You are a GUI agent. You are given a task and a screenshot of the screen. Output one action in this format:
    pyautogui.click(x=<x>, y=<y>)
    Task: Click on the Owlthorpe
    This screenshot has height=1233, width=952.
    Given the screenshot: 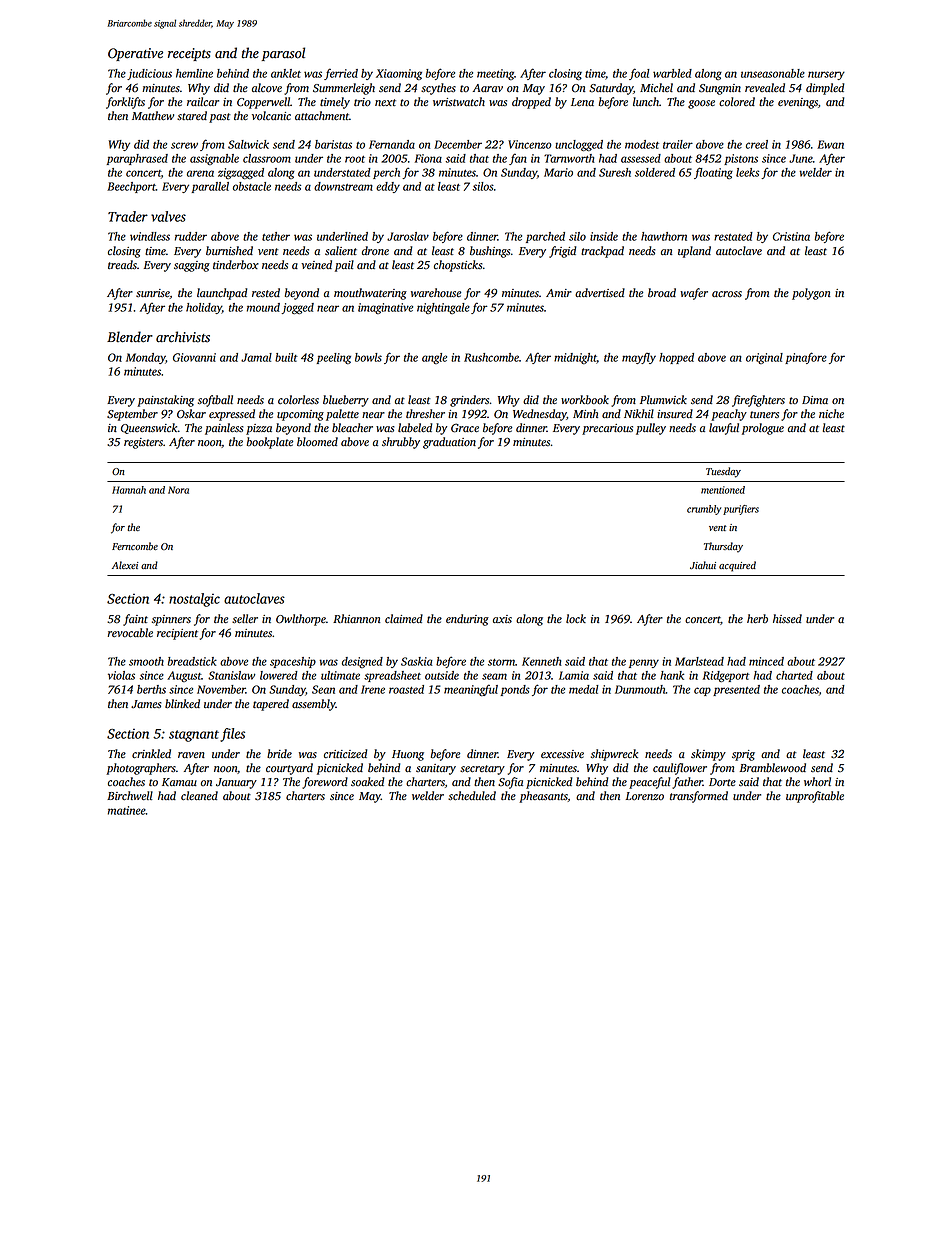 What is the action you would take?
    pyautogui.click(x=301, y=620)
